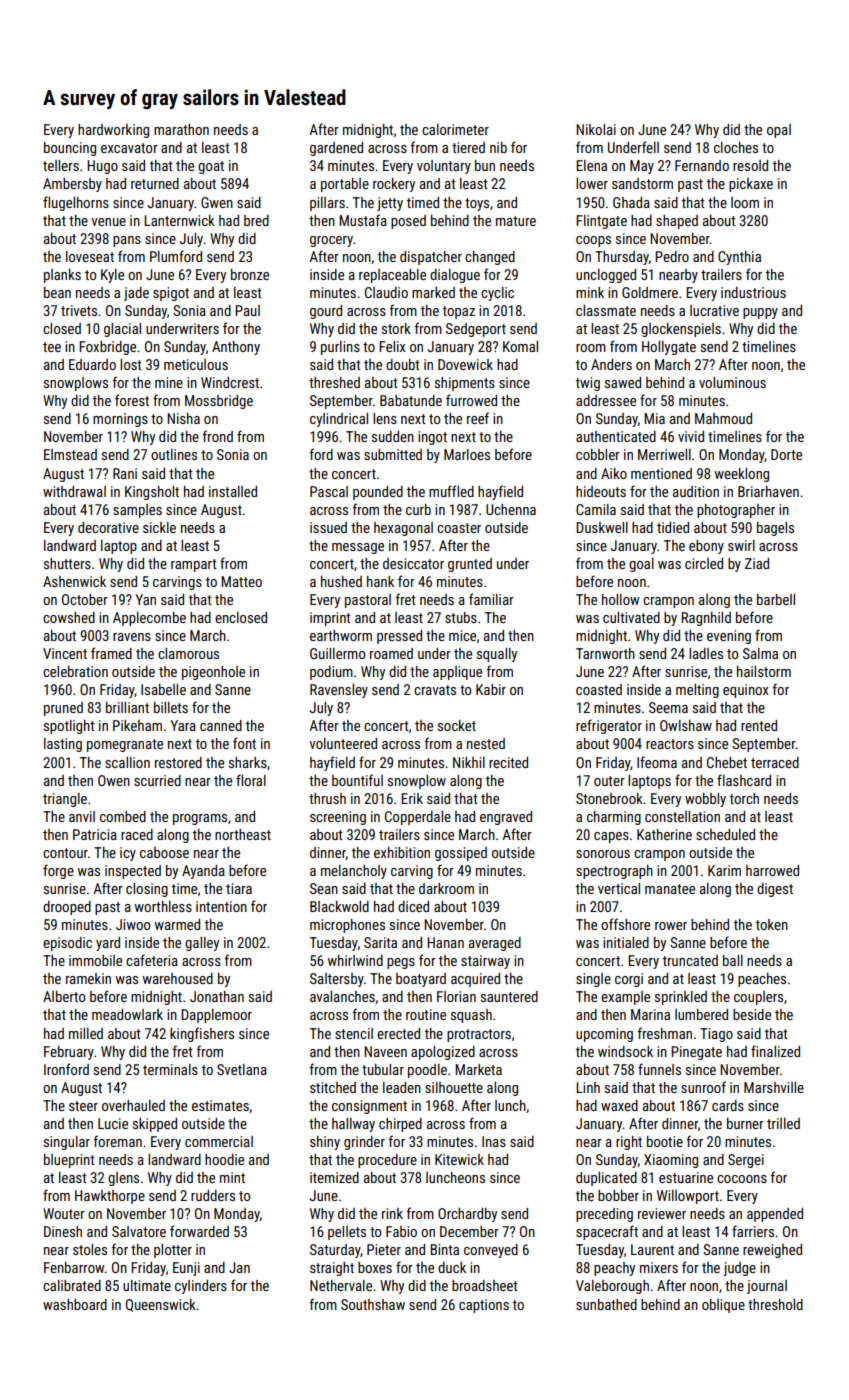 This screenshot has height=1400, width=849. I want to click on Dorte, so click(786, 454).
